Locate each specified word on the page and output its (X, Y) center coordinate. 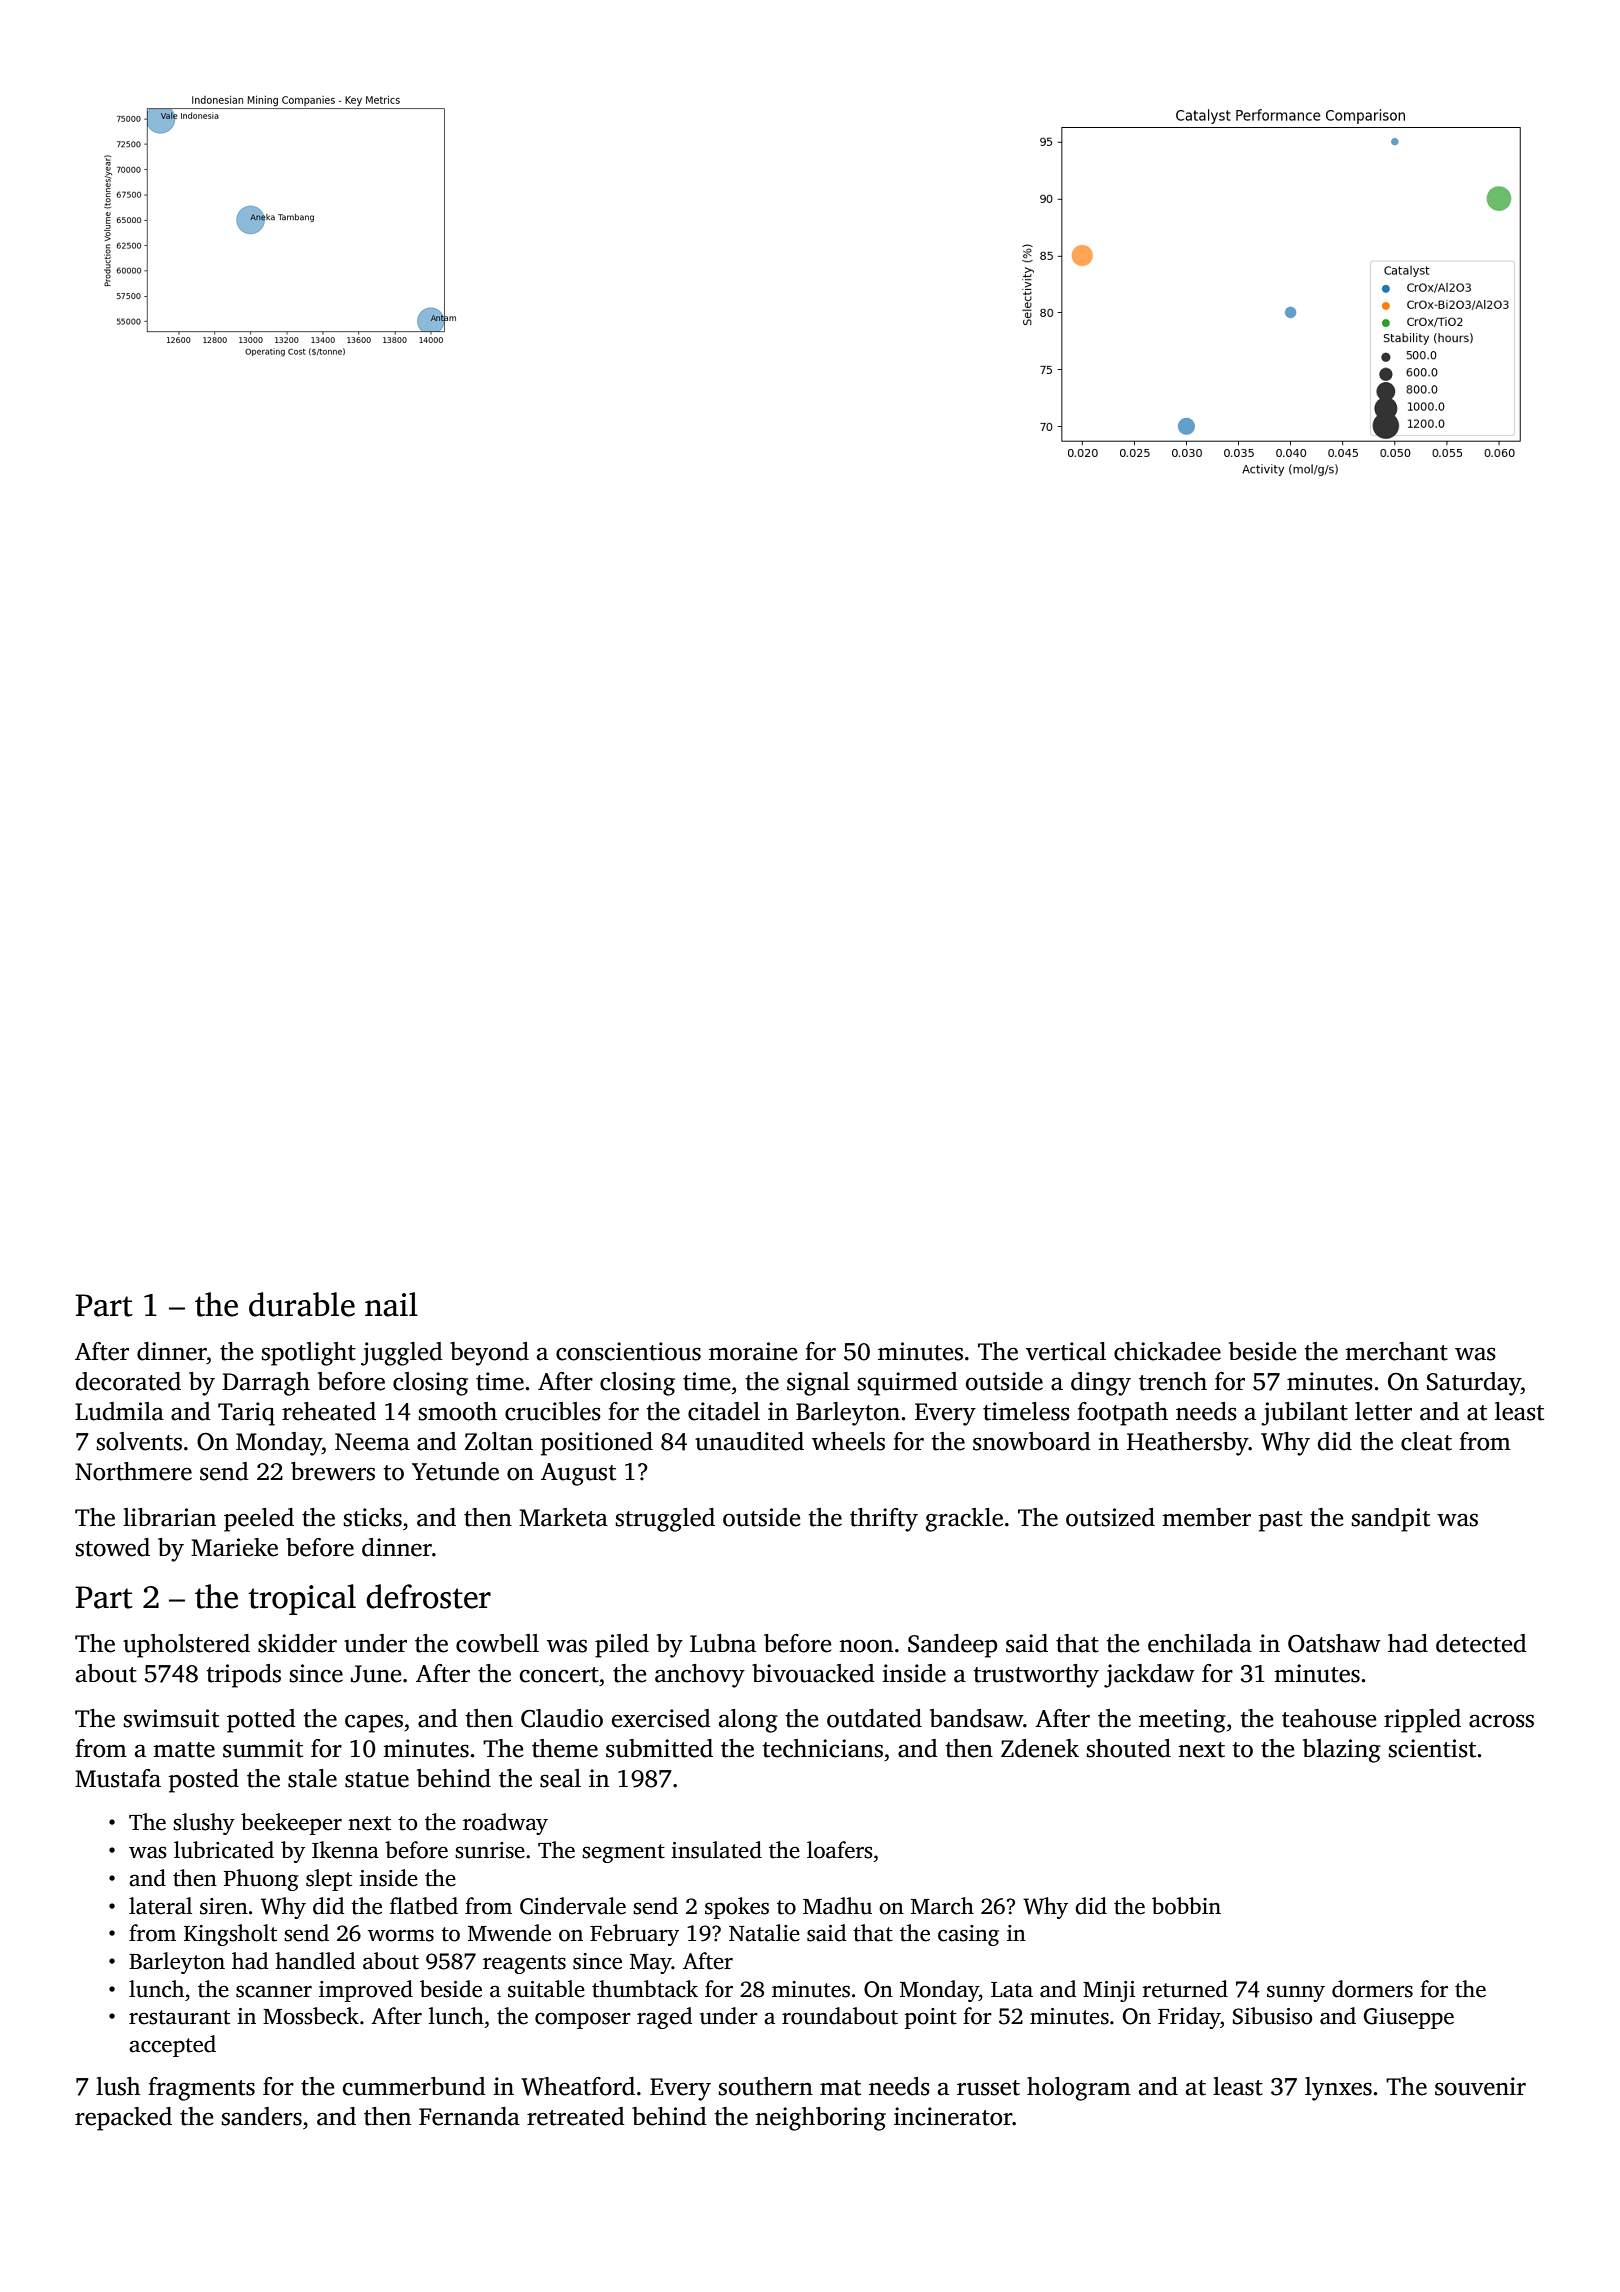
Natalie (764, 1933)
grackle (964, 1520)
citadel (724, 1411)
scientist (1432, 1748)
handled (315, 1961)
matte (184, 1750)
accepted (172, 2046)
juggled (402, 1354)
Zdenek (1040, 1748)
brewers (333, 1471)
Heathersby (1188, 1444)
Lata (1012, 1990)
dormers (1372, 1989)
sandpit (1390, 1520)
